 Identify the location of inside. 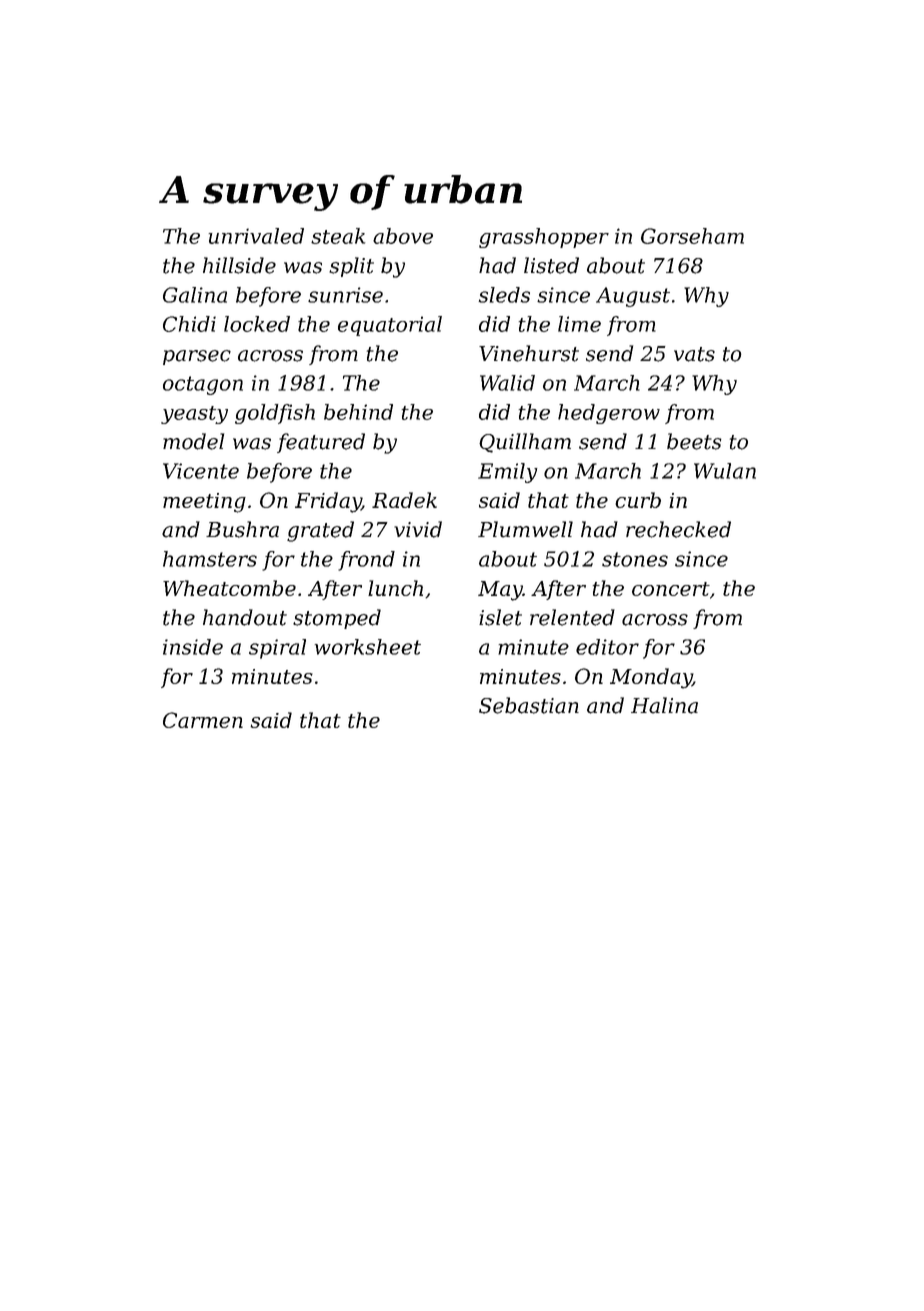
(193, 647).
